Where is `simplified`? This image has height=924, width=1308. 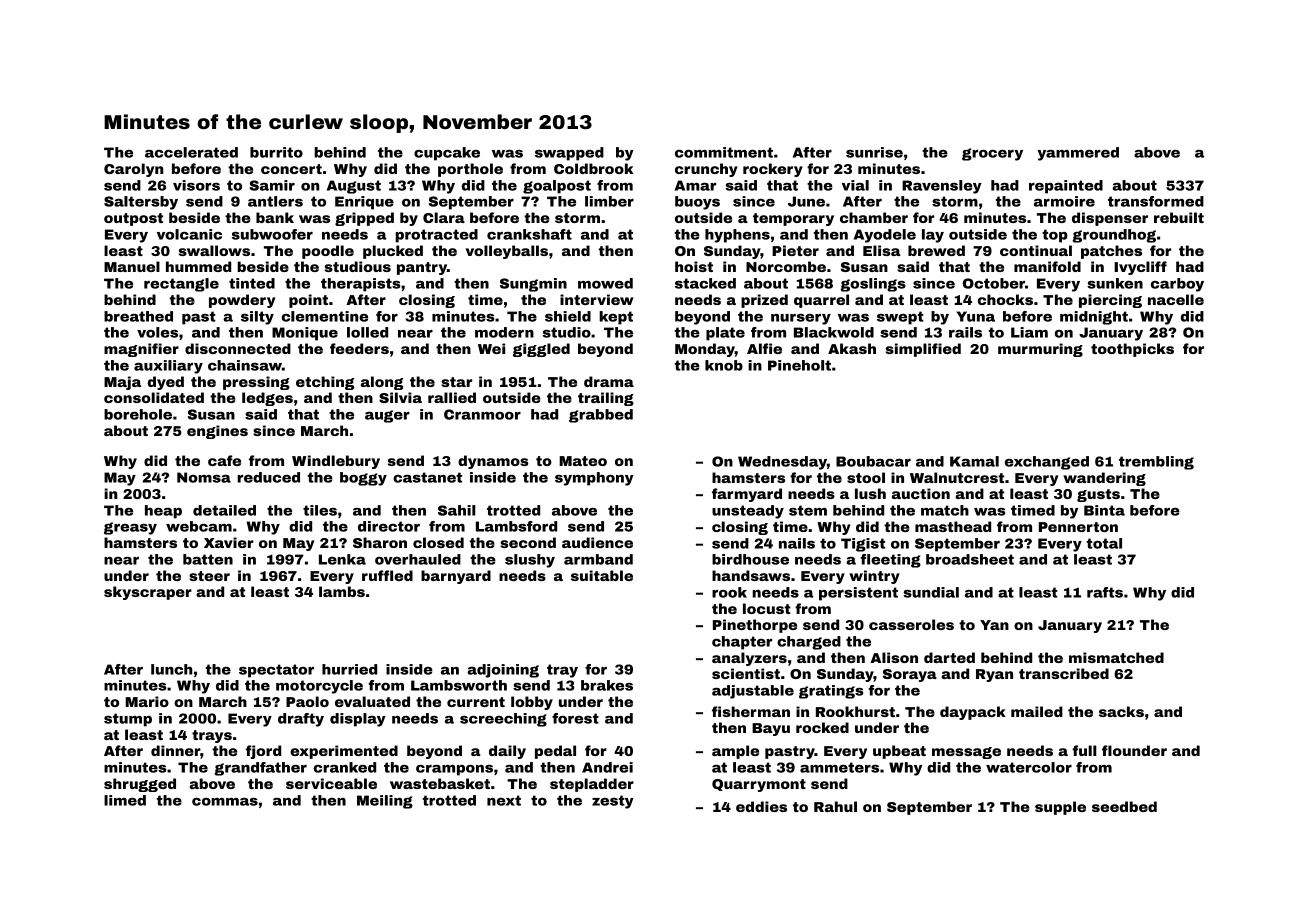
simplified is located at coordinates (923, 350).
